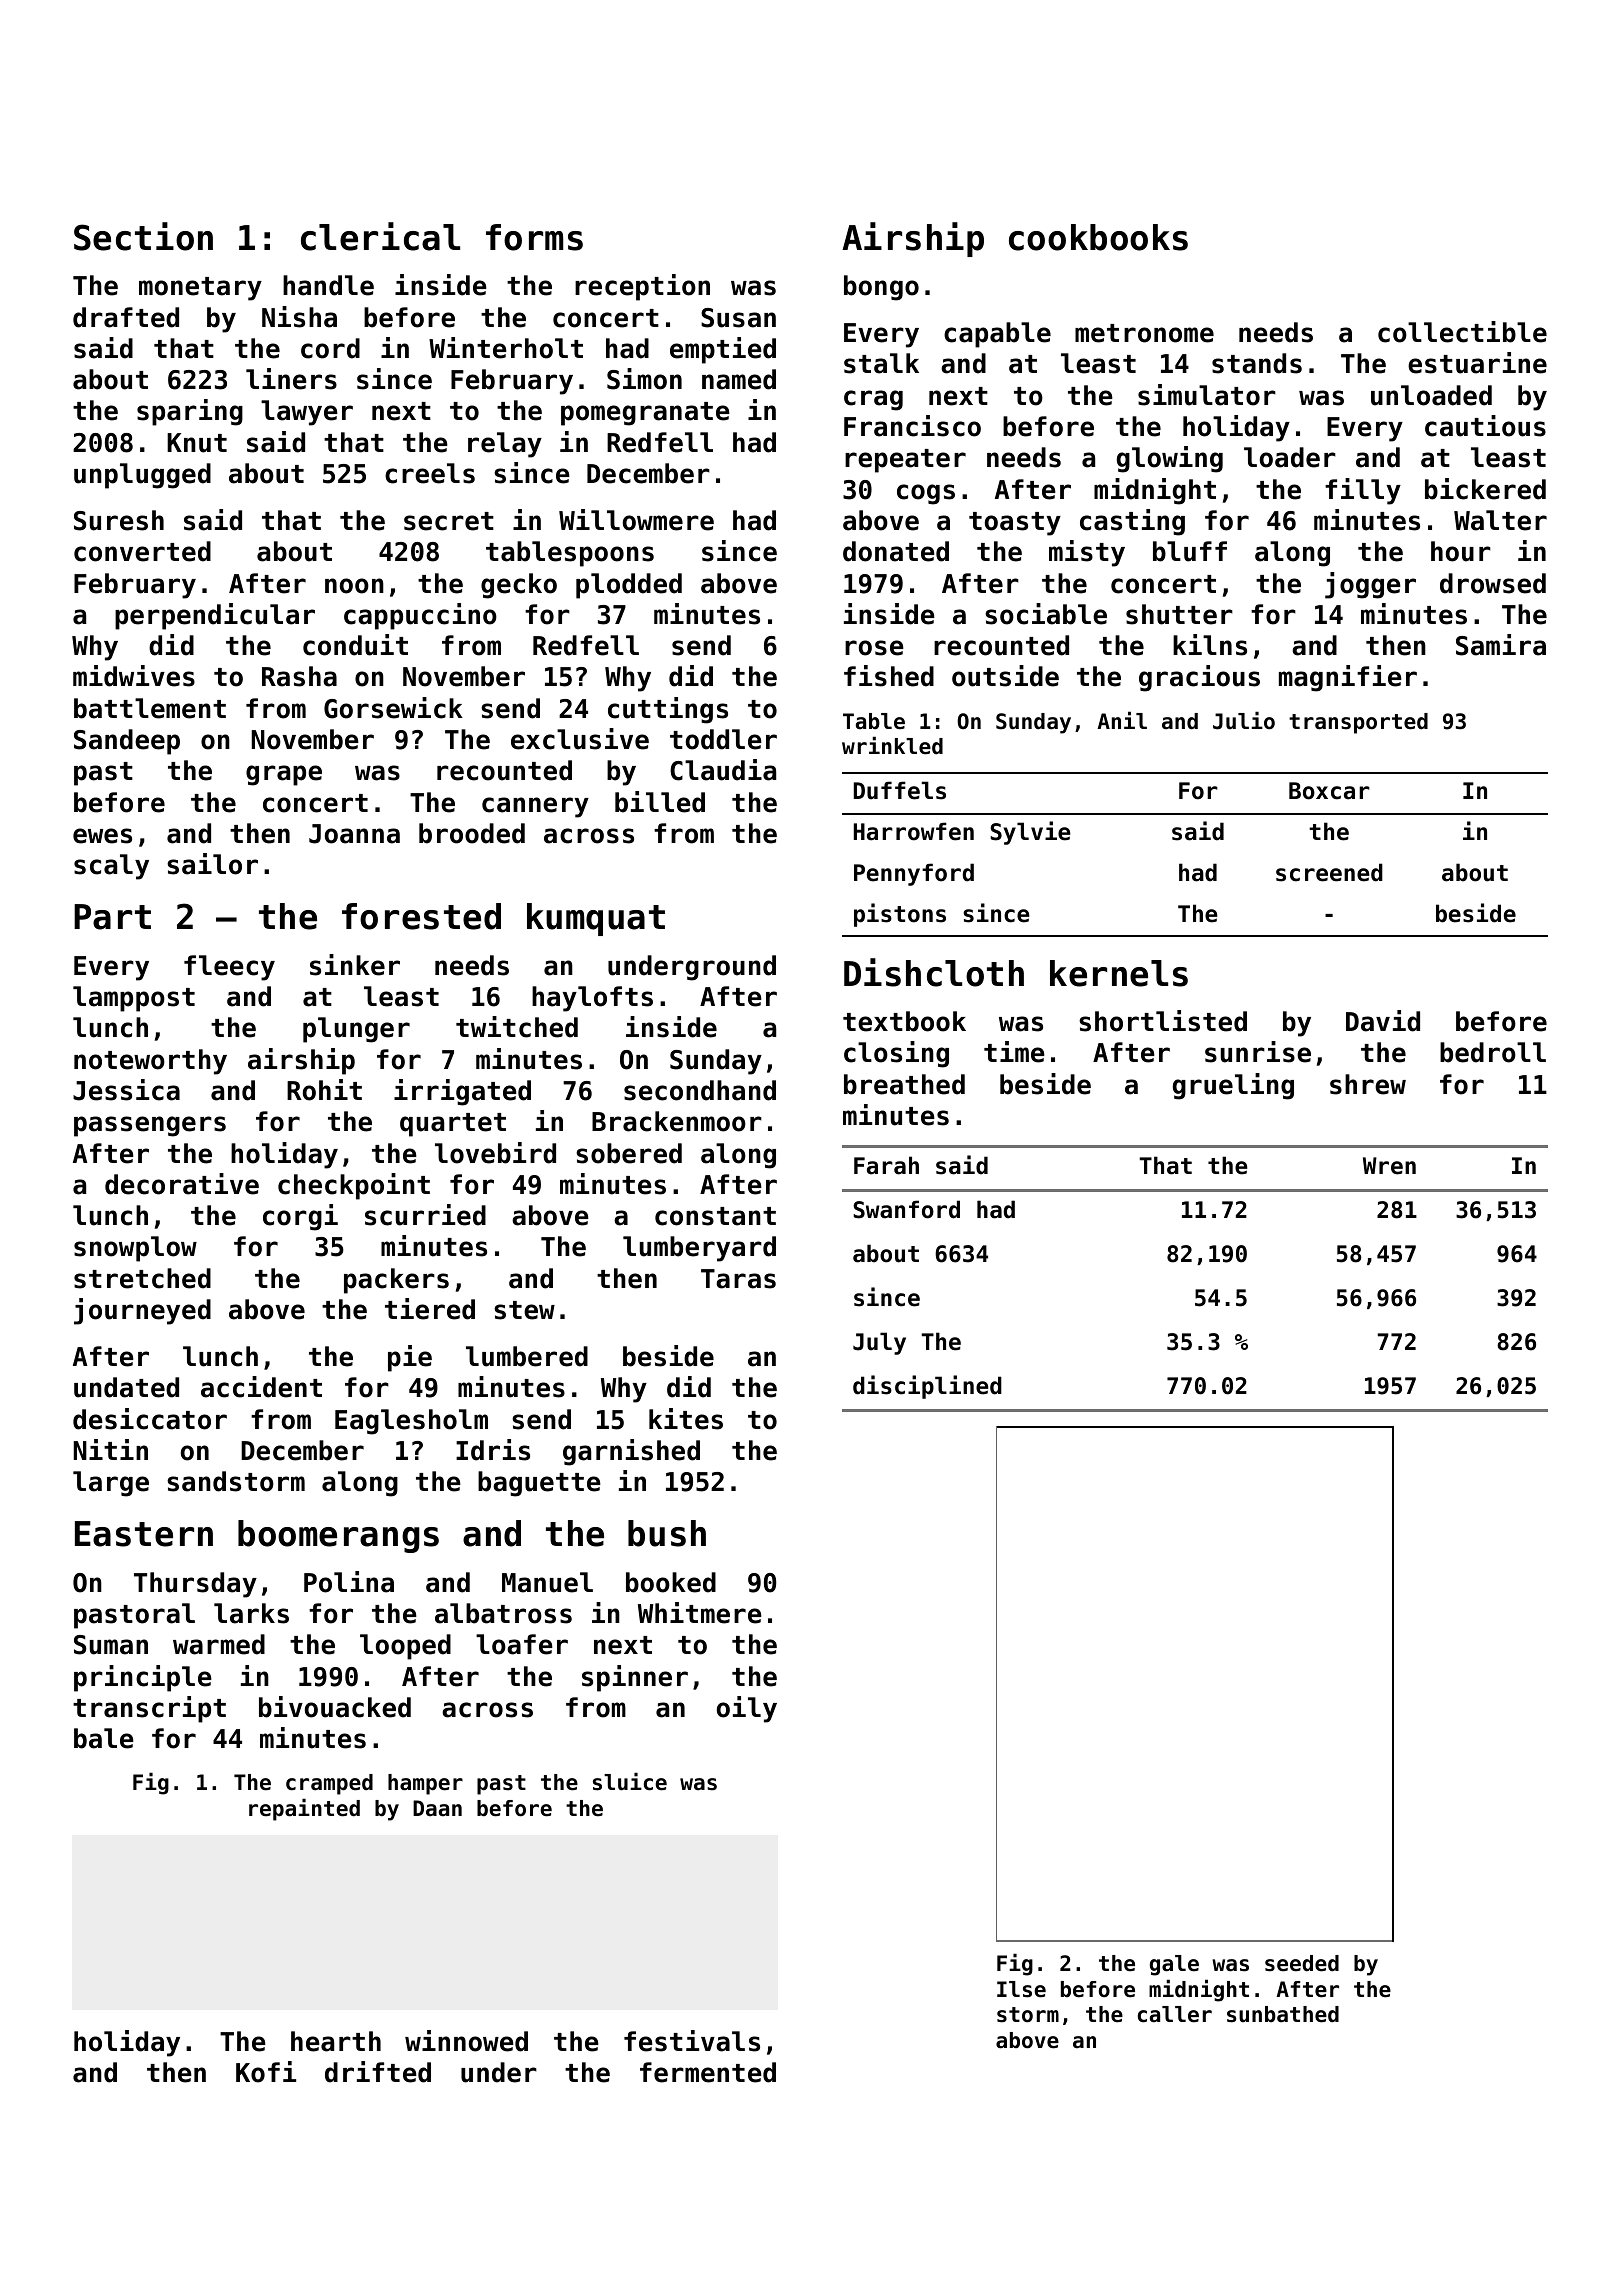  I want to click on reception, so click(642, 287).
